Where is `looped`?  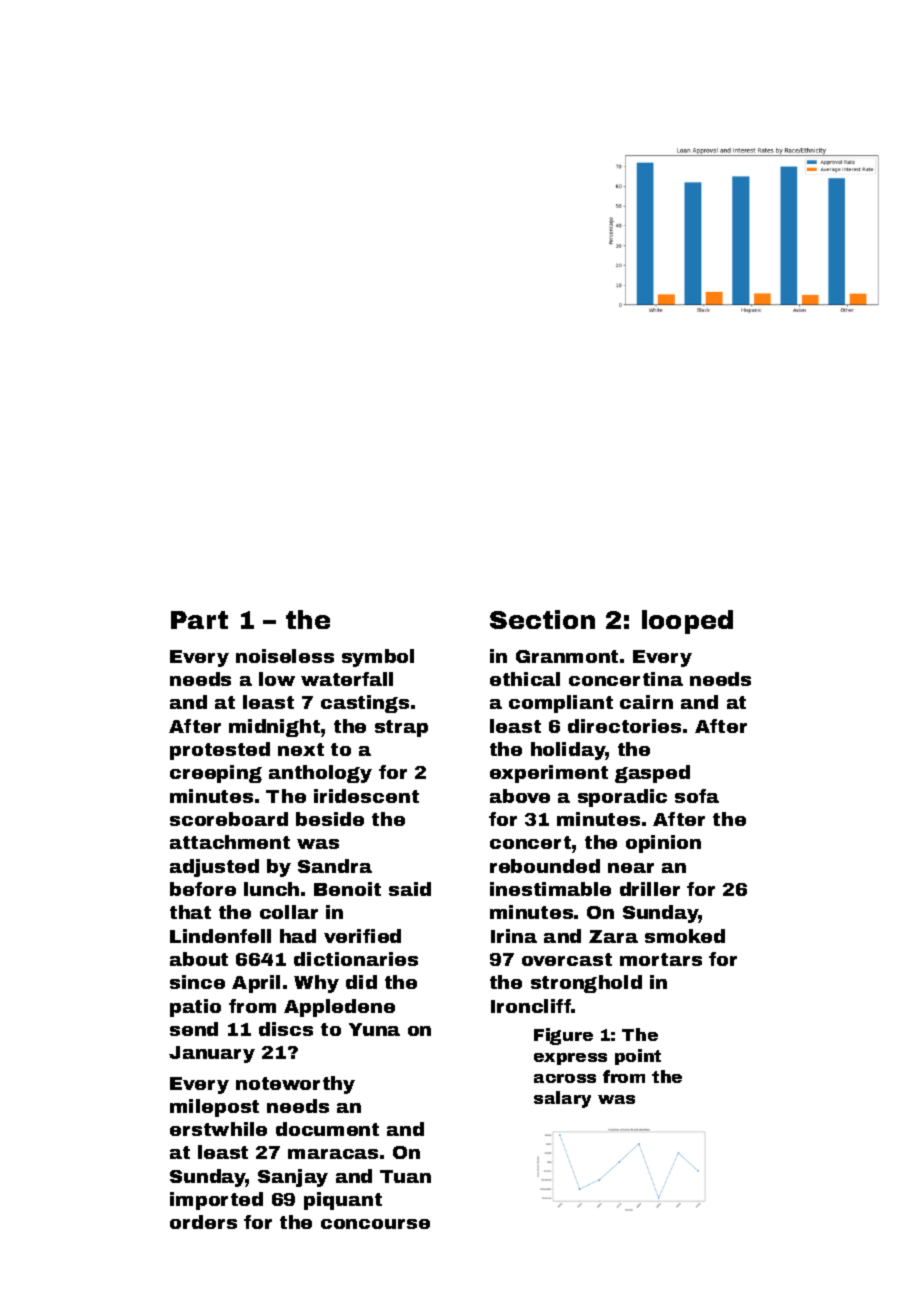 looped is located at coordinates (687, 622).
